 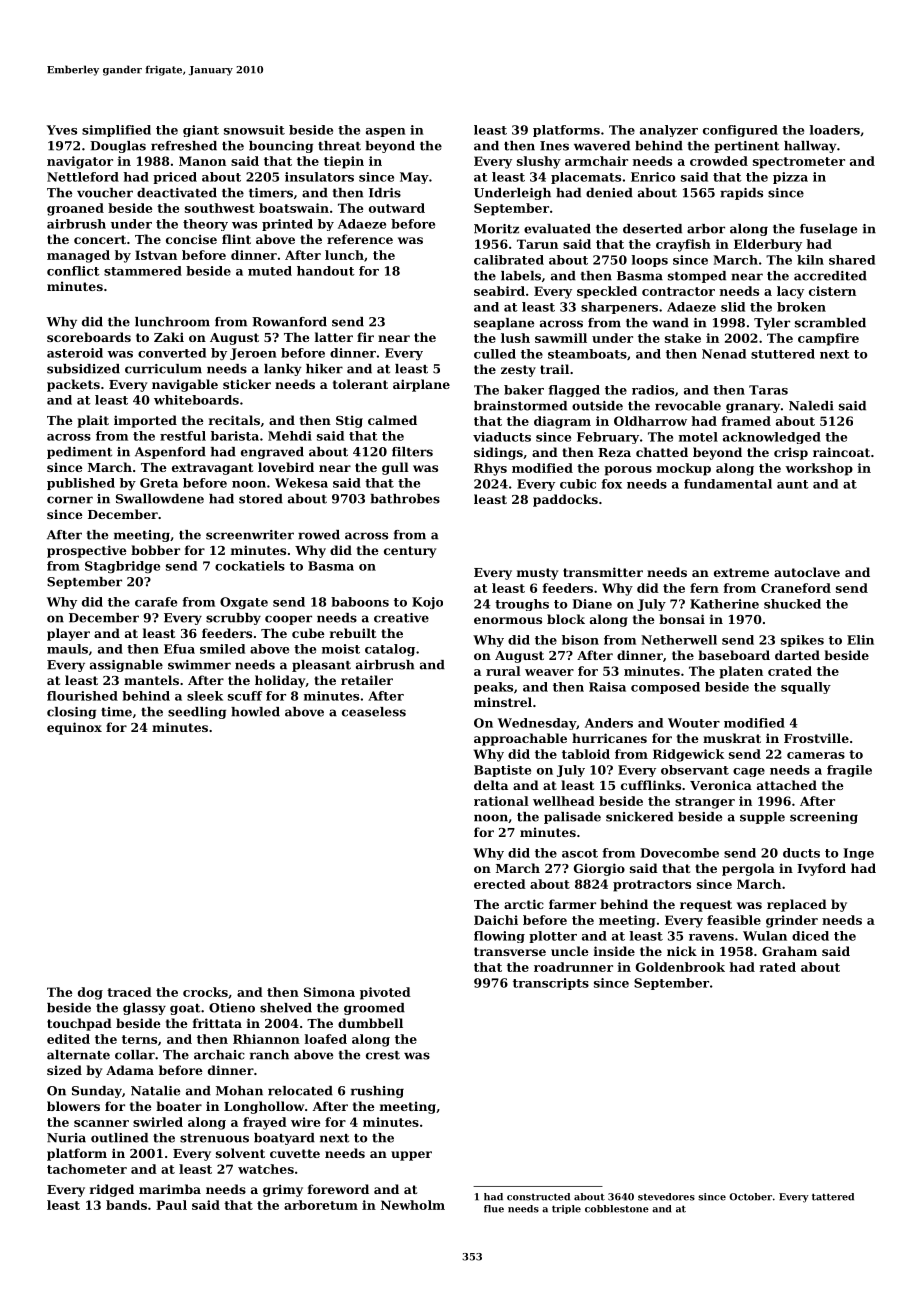 I want to click on erected, so click(x=500, y=884).
